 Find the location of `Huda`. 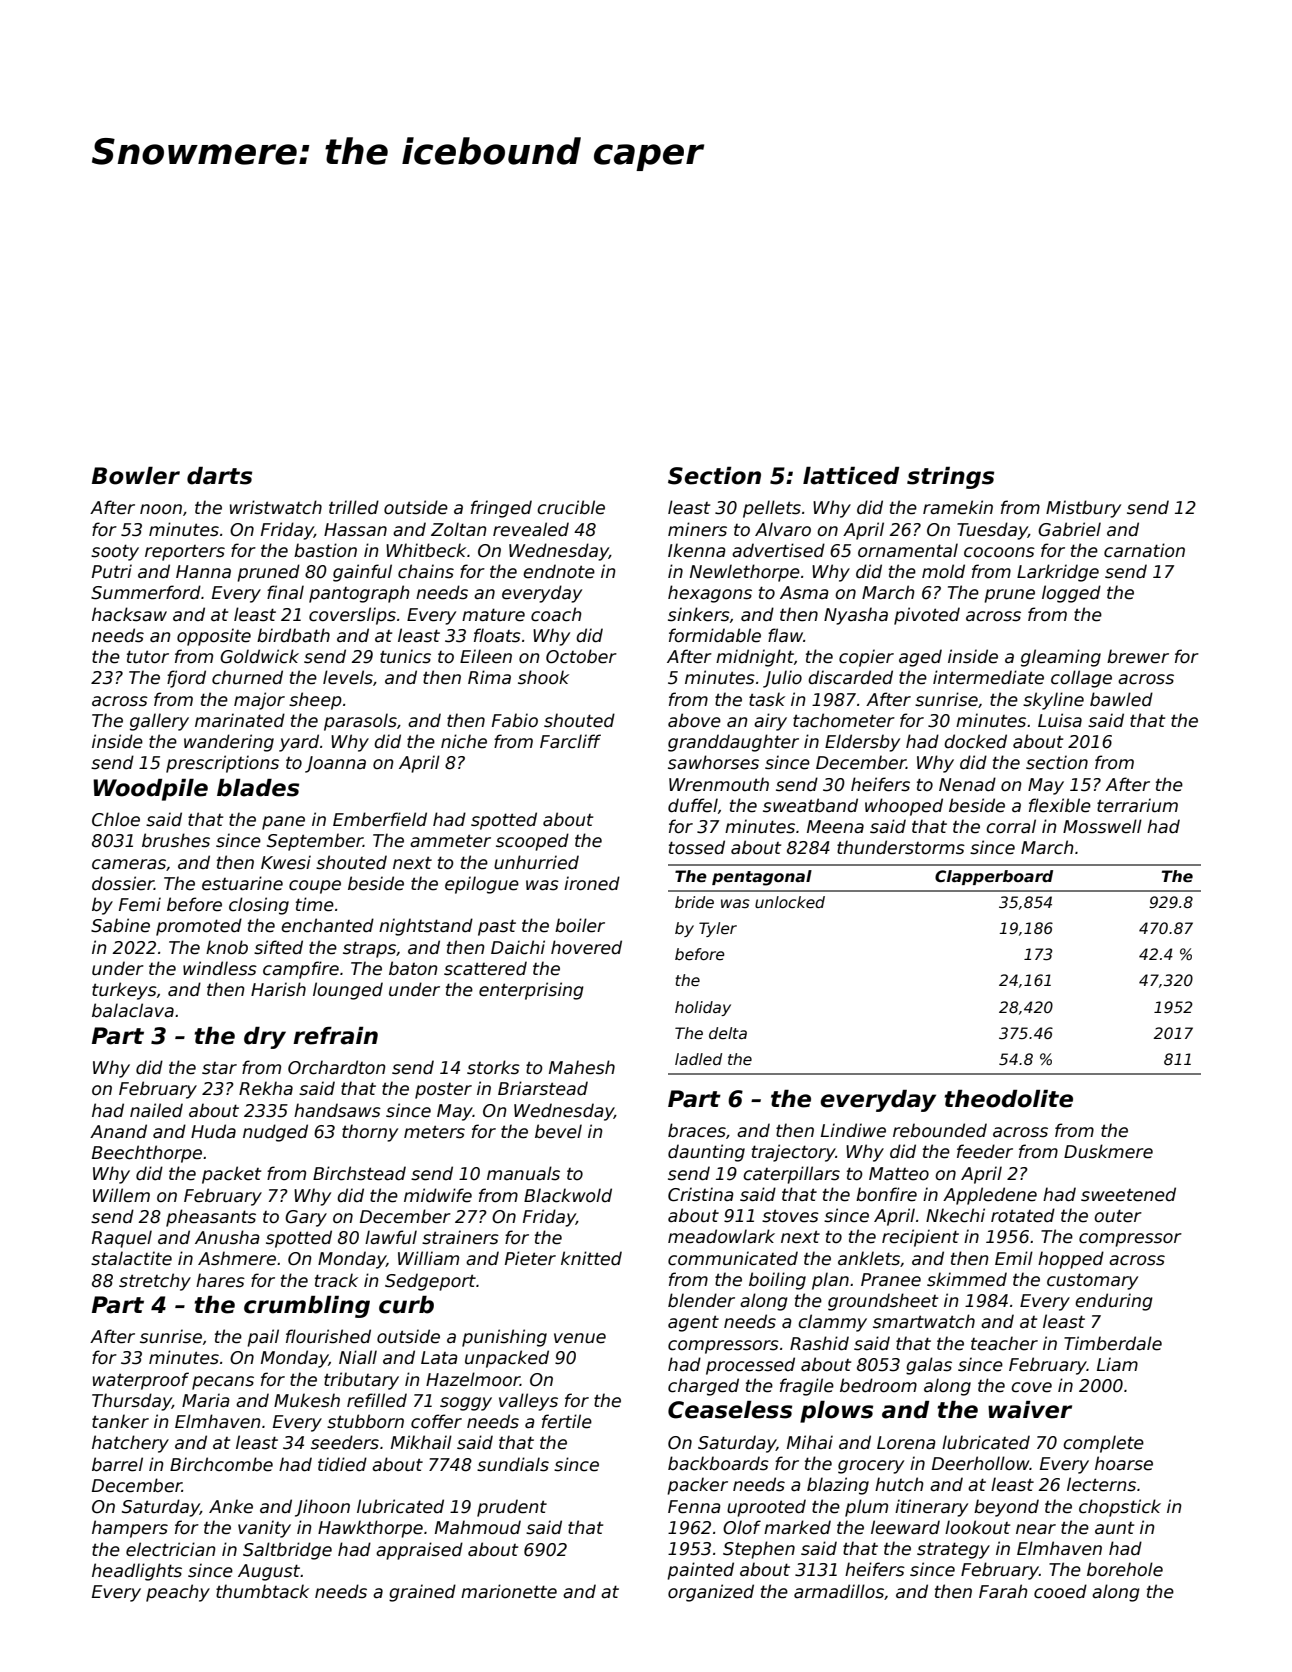

Huda is located at coordinates (213, 1131).
